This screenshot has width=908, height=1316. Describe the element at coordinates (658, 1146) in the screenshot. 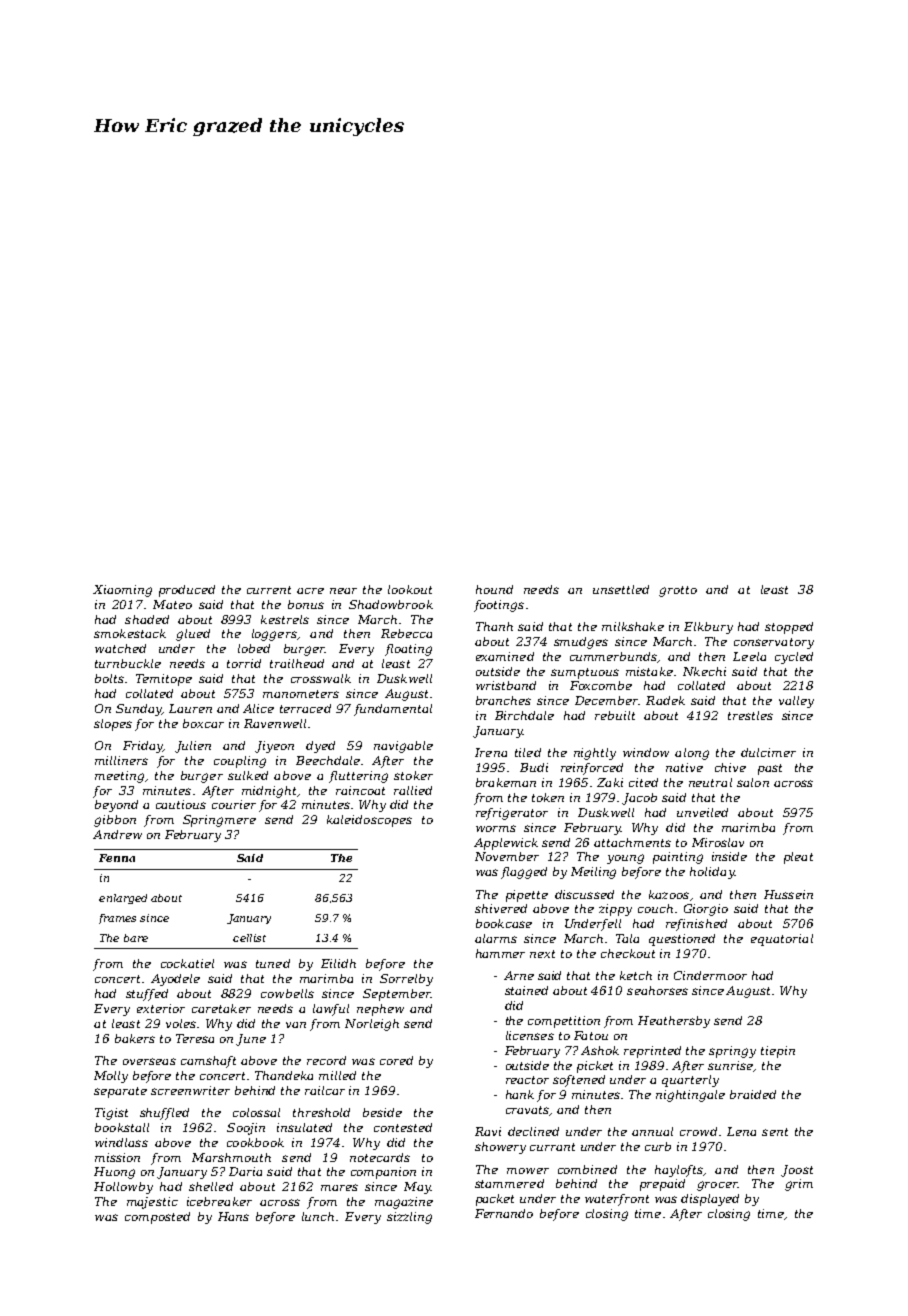

I see `curb` at that location.
